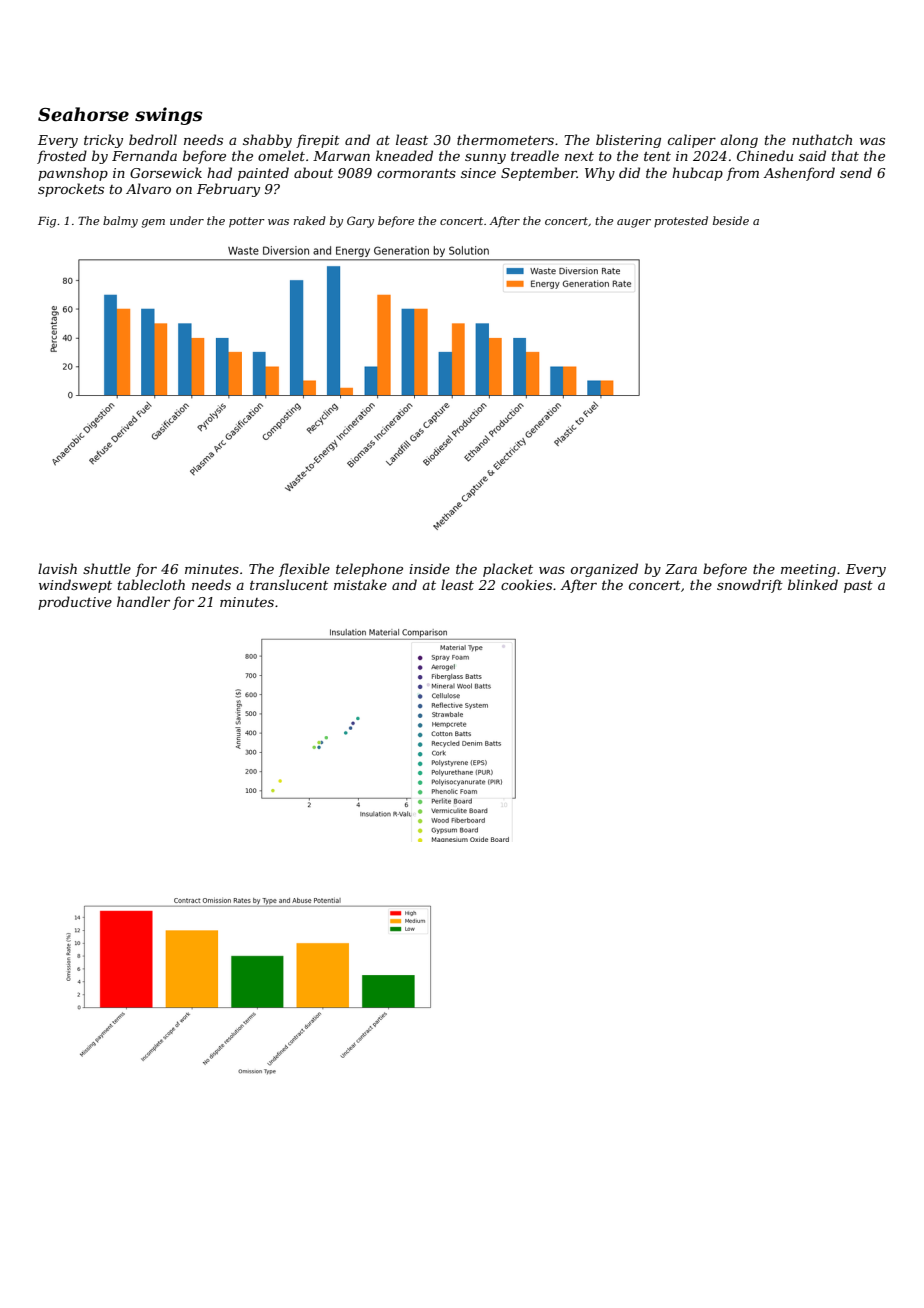 This image has height=1308, width=924. What do you see at coordinates (360, 222) in the image?
I see `Gary` at bounding box center [360, 222].
